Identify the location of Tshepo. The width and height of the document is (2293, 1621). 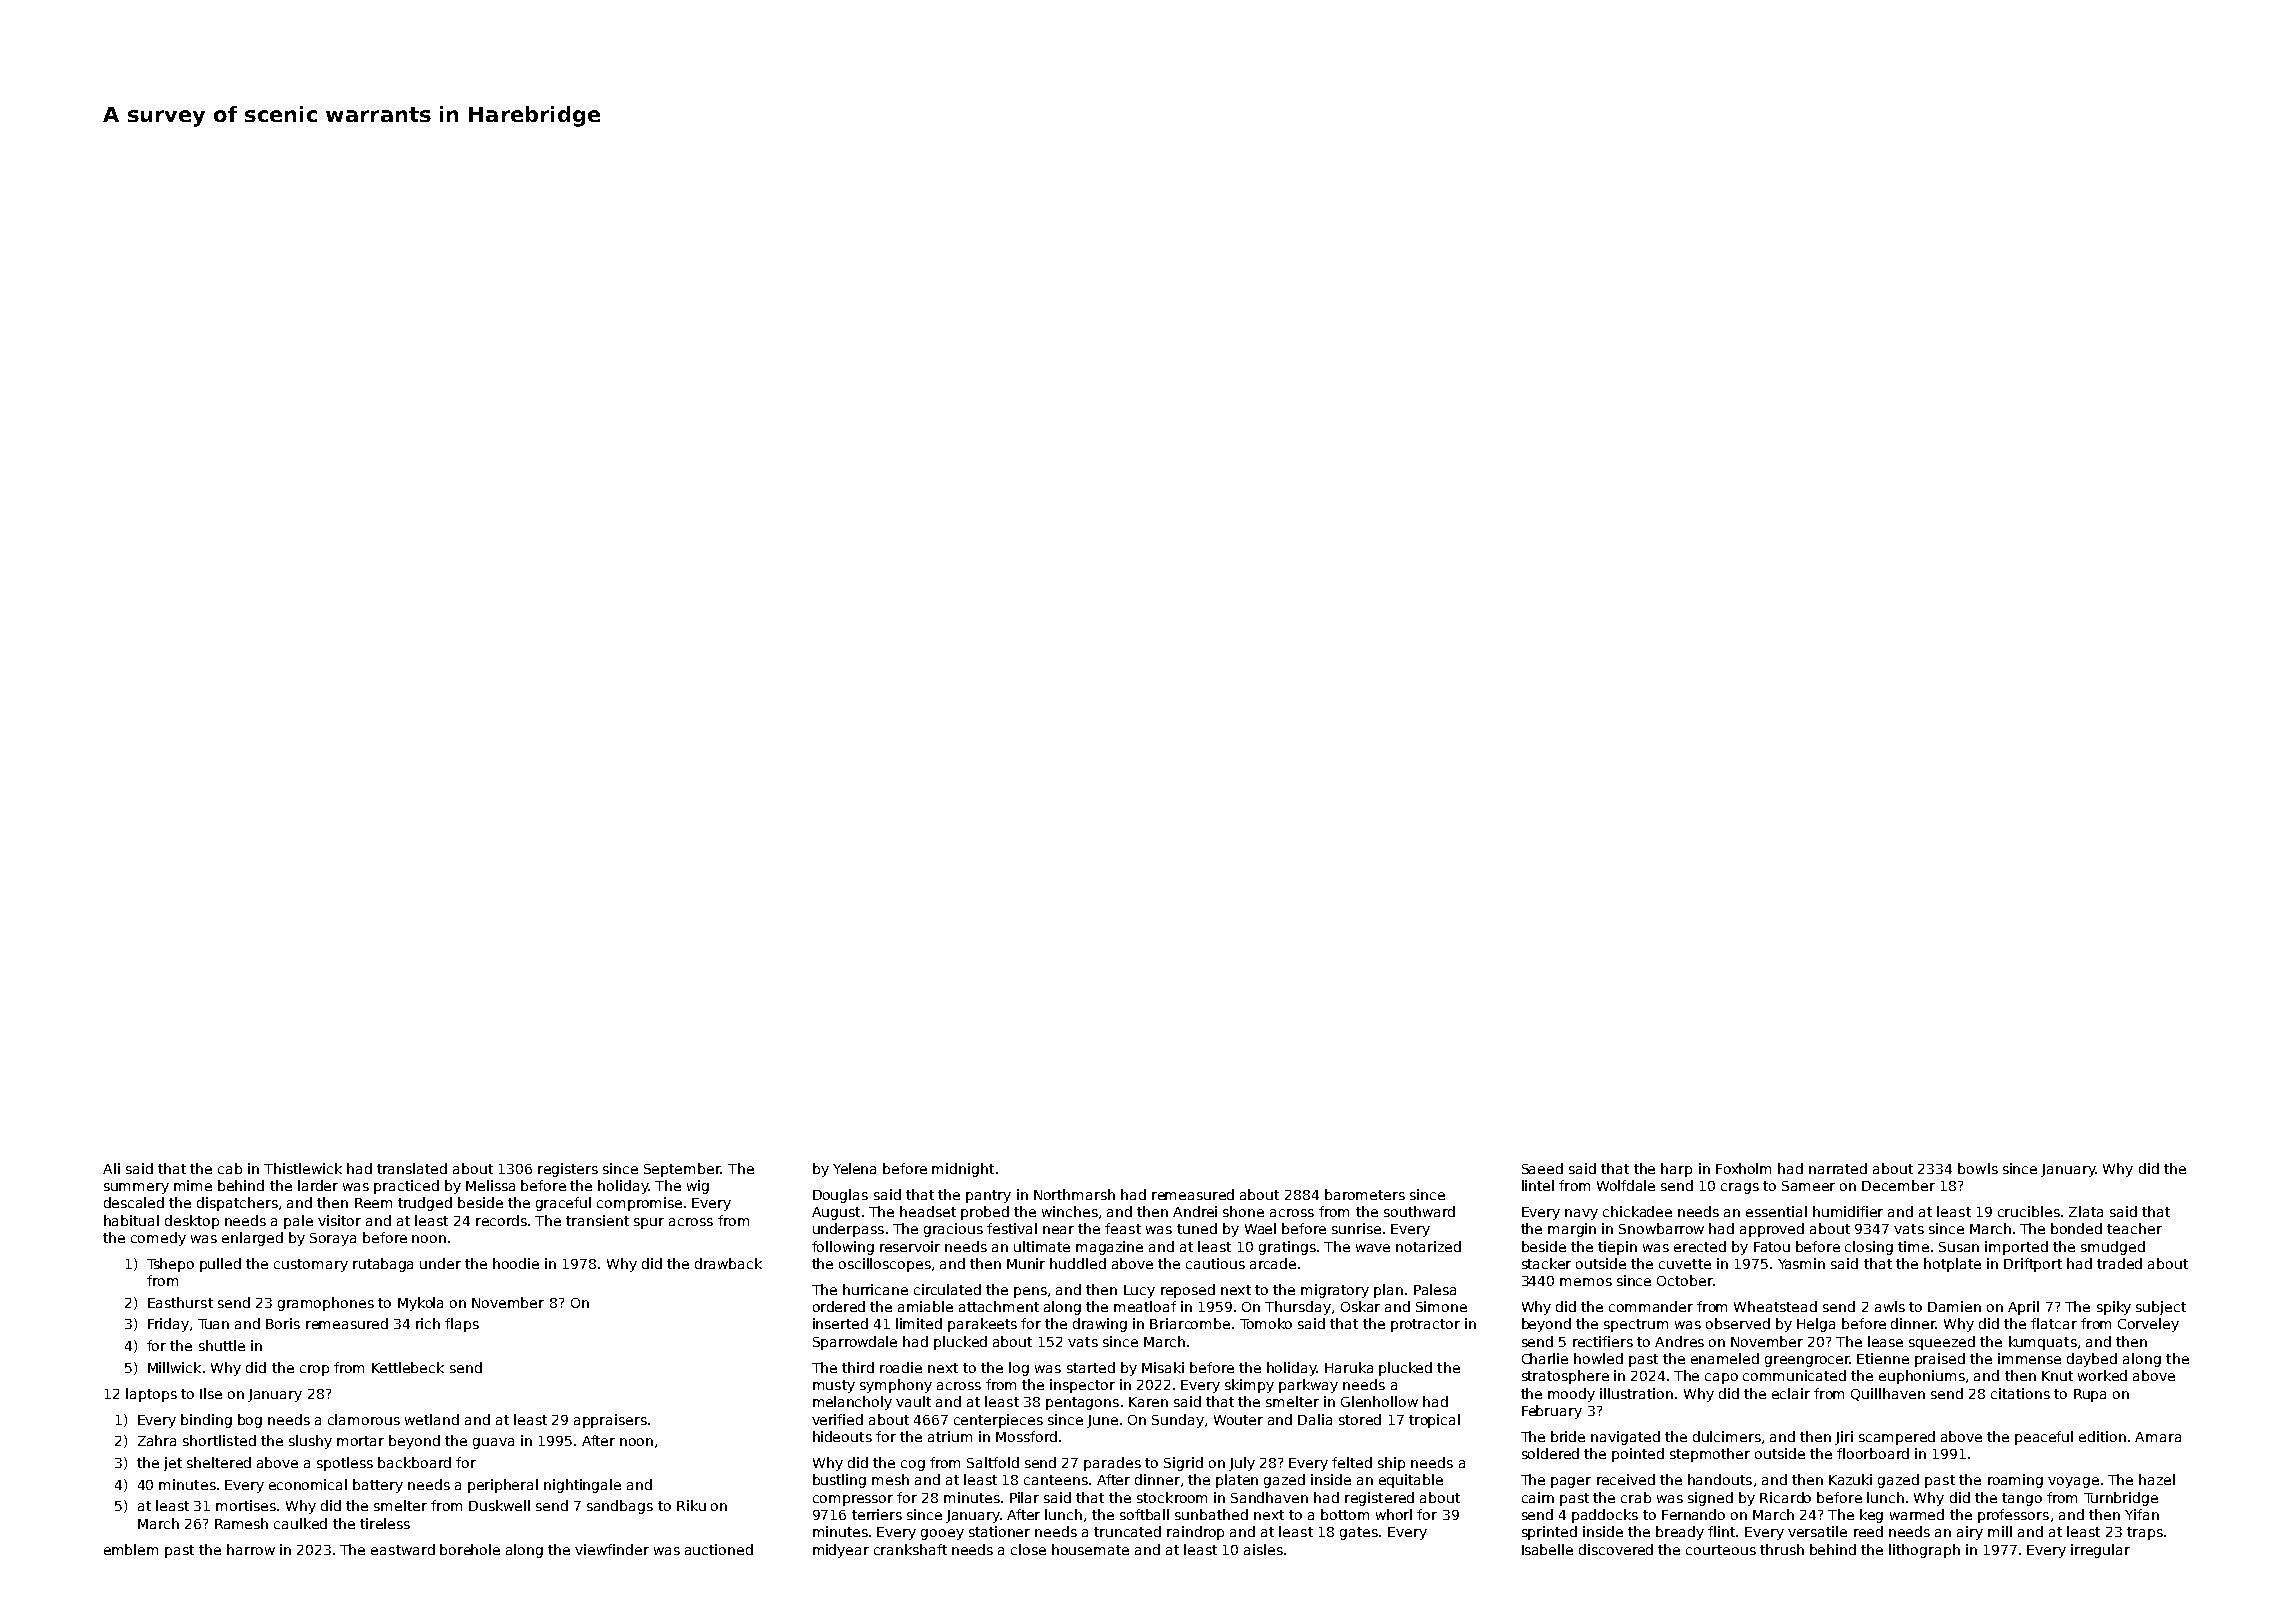
(170, 1265).
